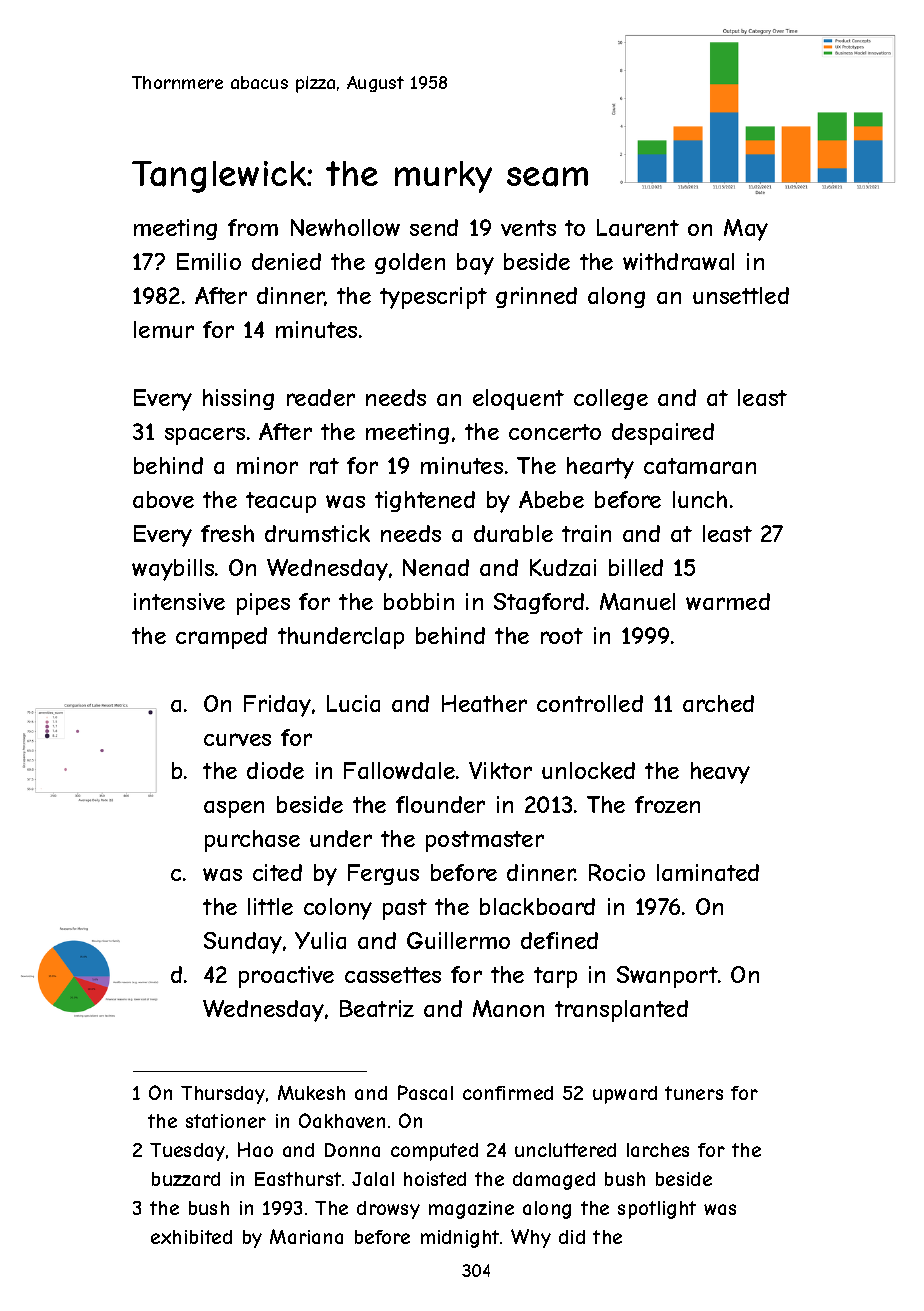  I want to click on frozen, so click(667, 804).
